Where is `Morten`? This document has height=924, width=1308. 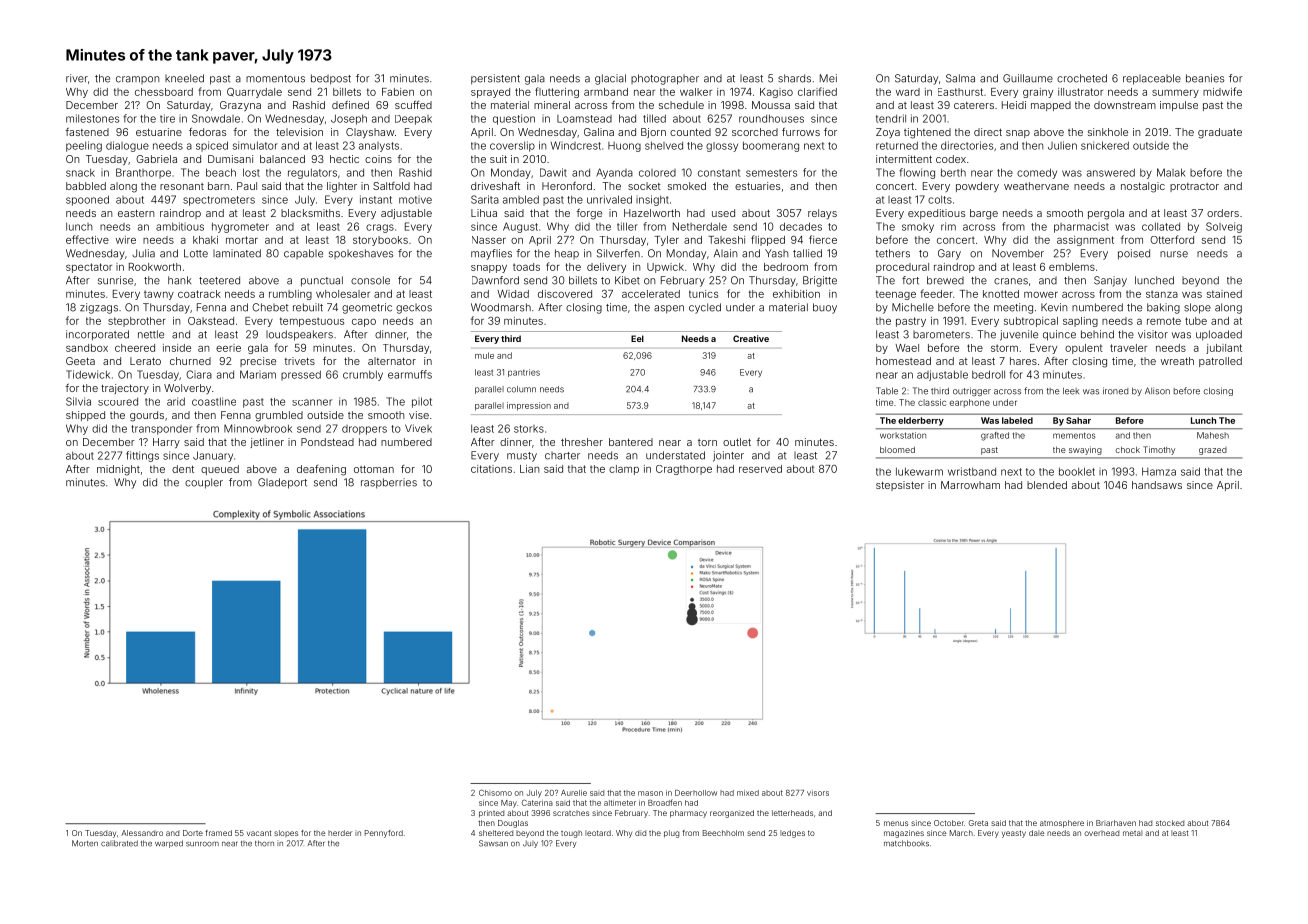
Morten is located at coordinates (85, 843).
